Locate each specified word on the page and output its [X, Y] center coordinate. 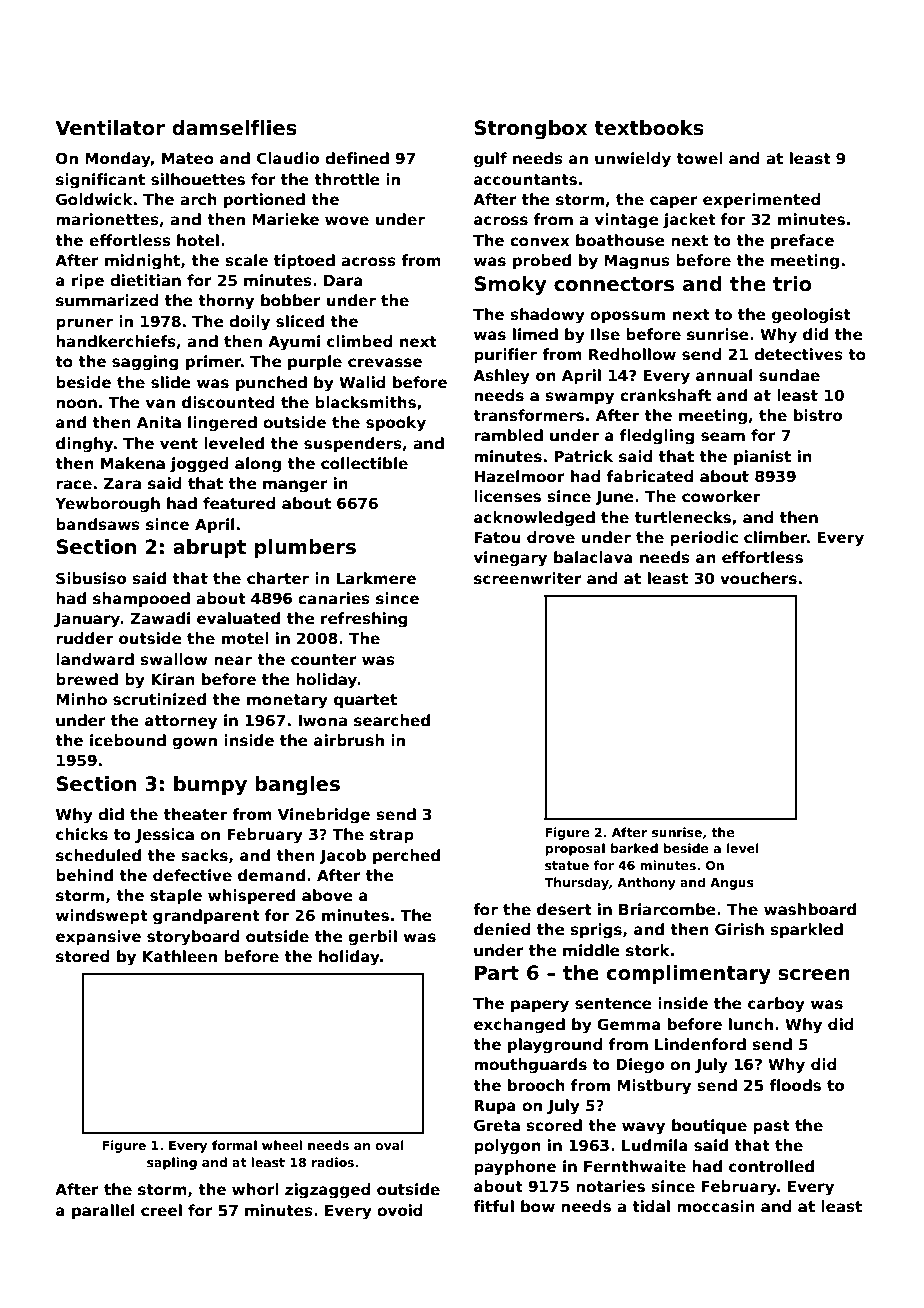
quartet [365, 701]
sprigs [596, 931]
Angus [732, 884]
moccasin [716, 1206]
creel [161, 1210]
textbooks [649, 128]
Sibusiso [91, 578]
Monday [118, 160]
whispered [251, 896]
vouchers [758, 578]
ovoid [400, 1210]
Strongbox [530, 130]
